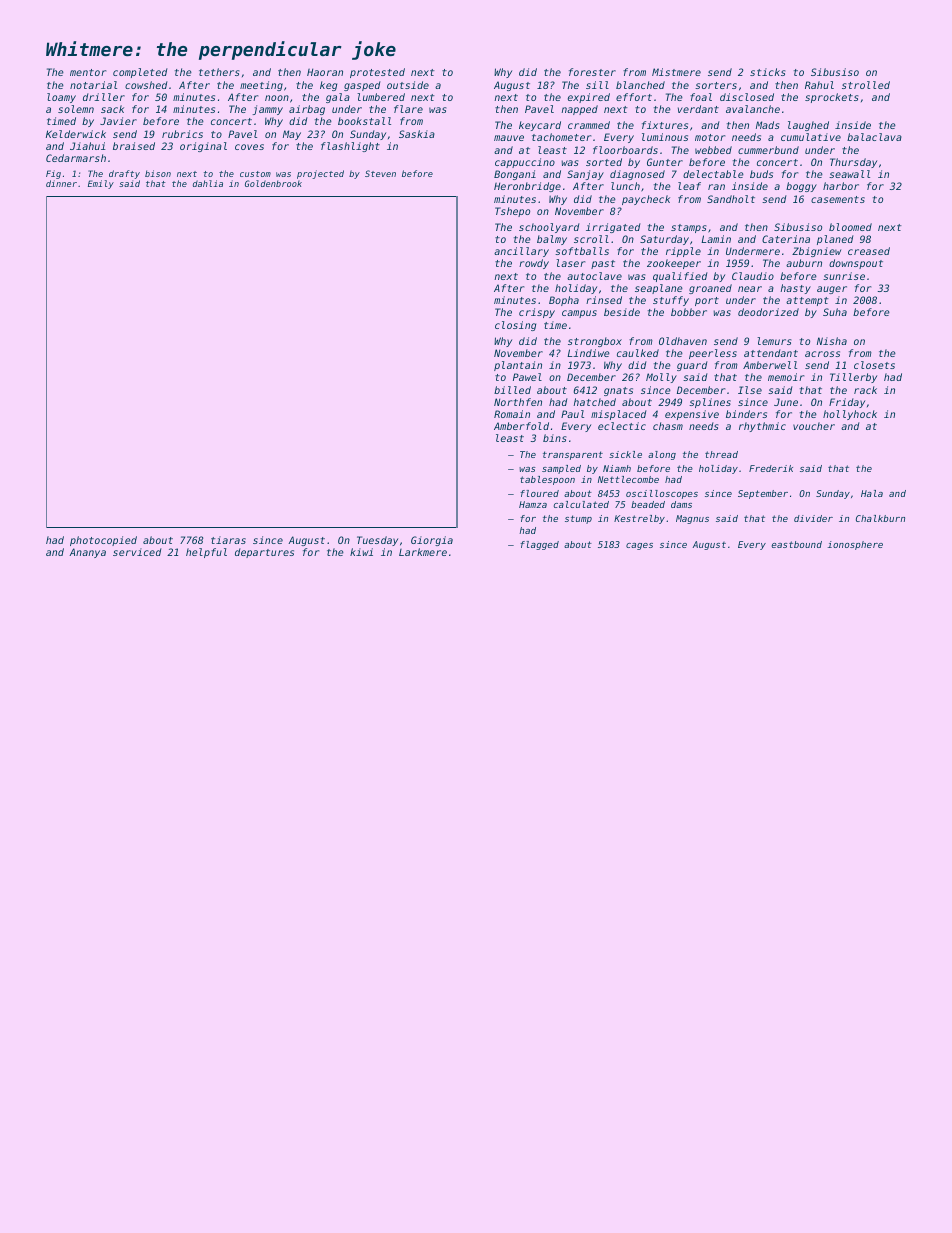 The image size is (952, 1233). Describe the element at coordinates (267, 110) in the document. I see `jammy` at that location.
